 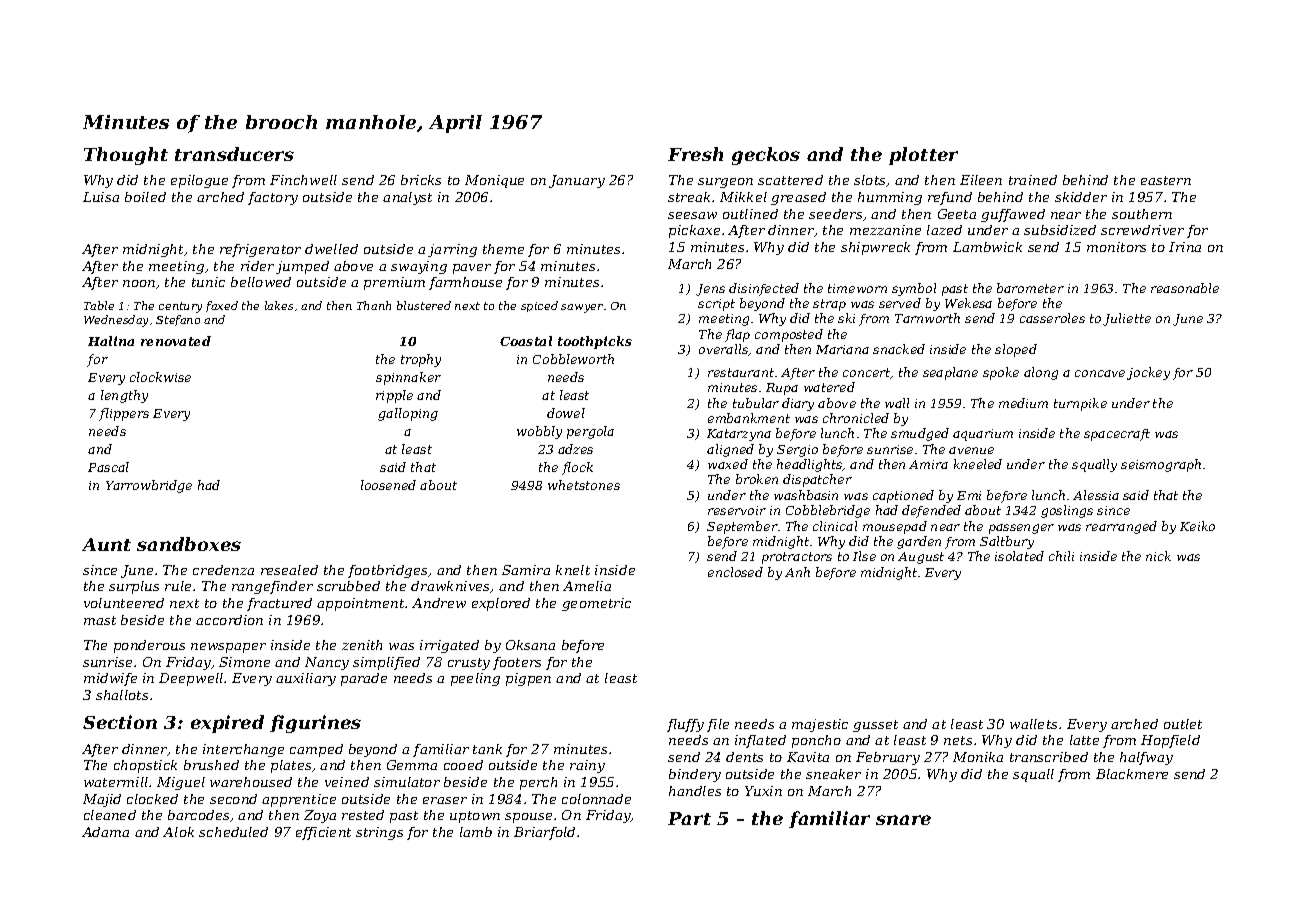 What do you see at coordinates (694, 231) in the document?
I see `pickaxe` at bounding box center [694, 231].
